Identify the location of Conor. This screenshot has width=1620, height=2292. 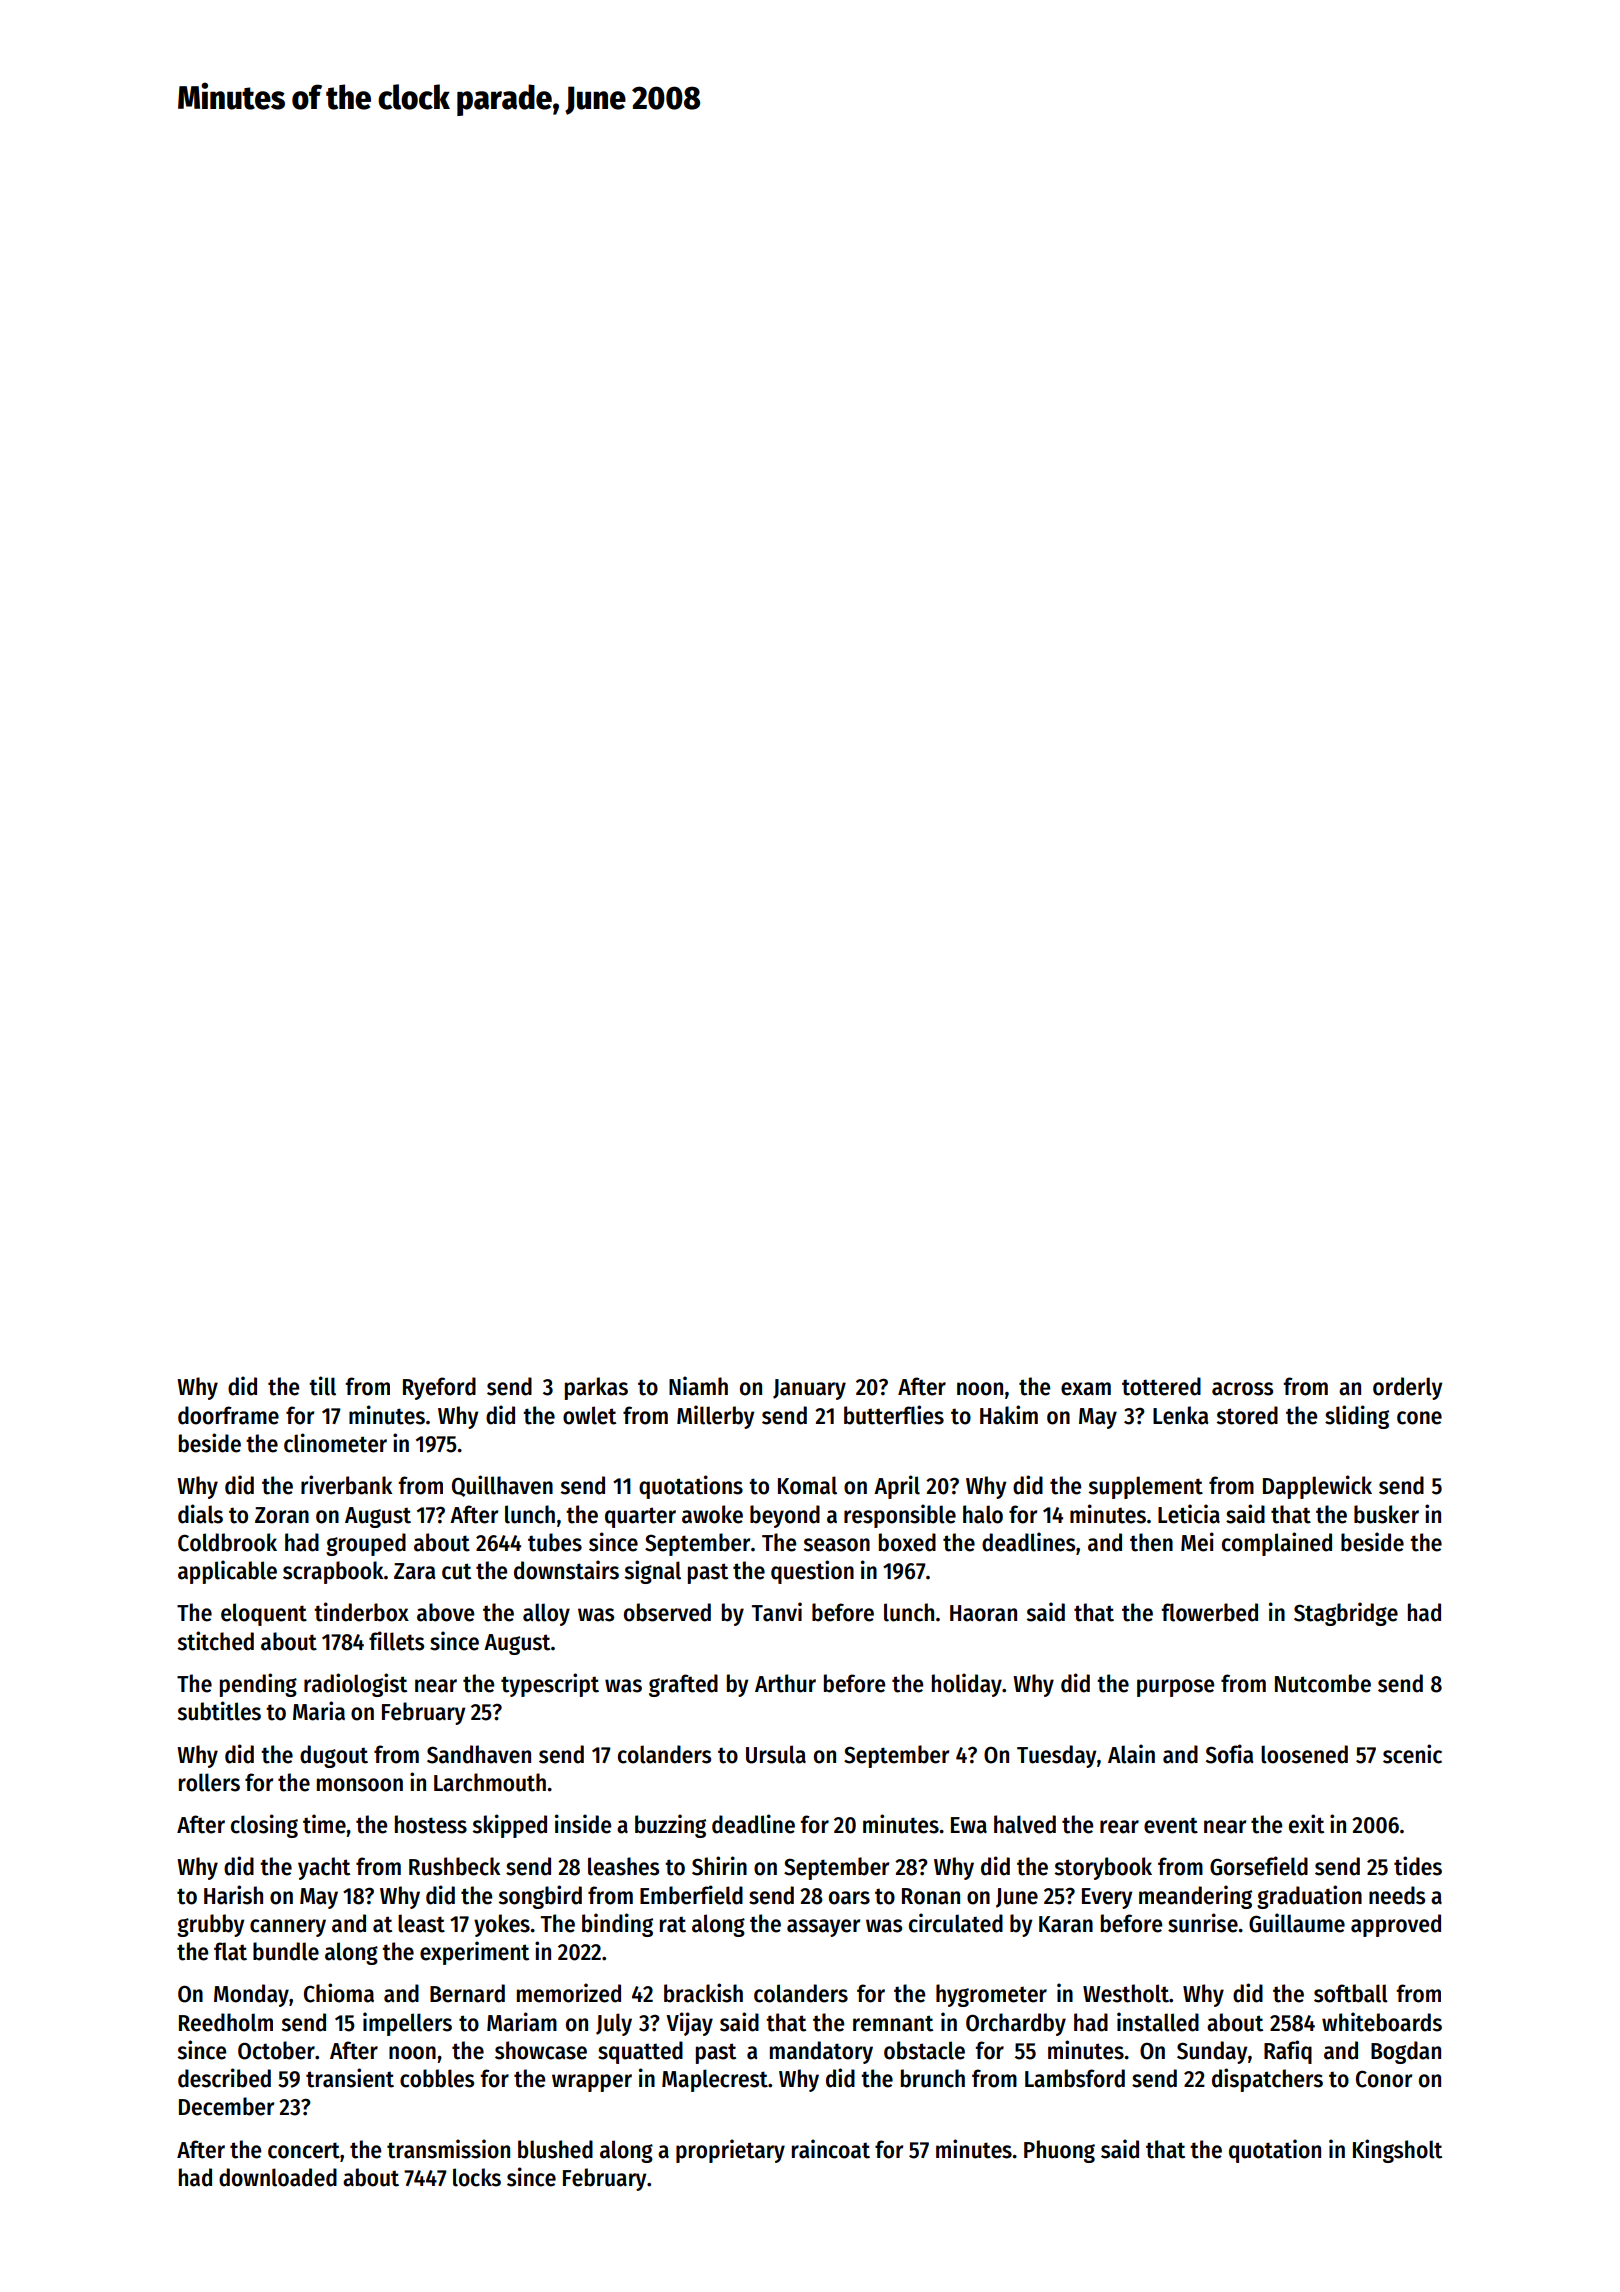
(1384, 2079).
